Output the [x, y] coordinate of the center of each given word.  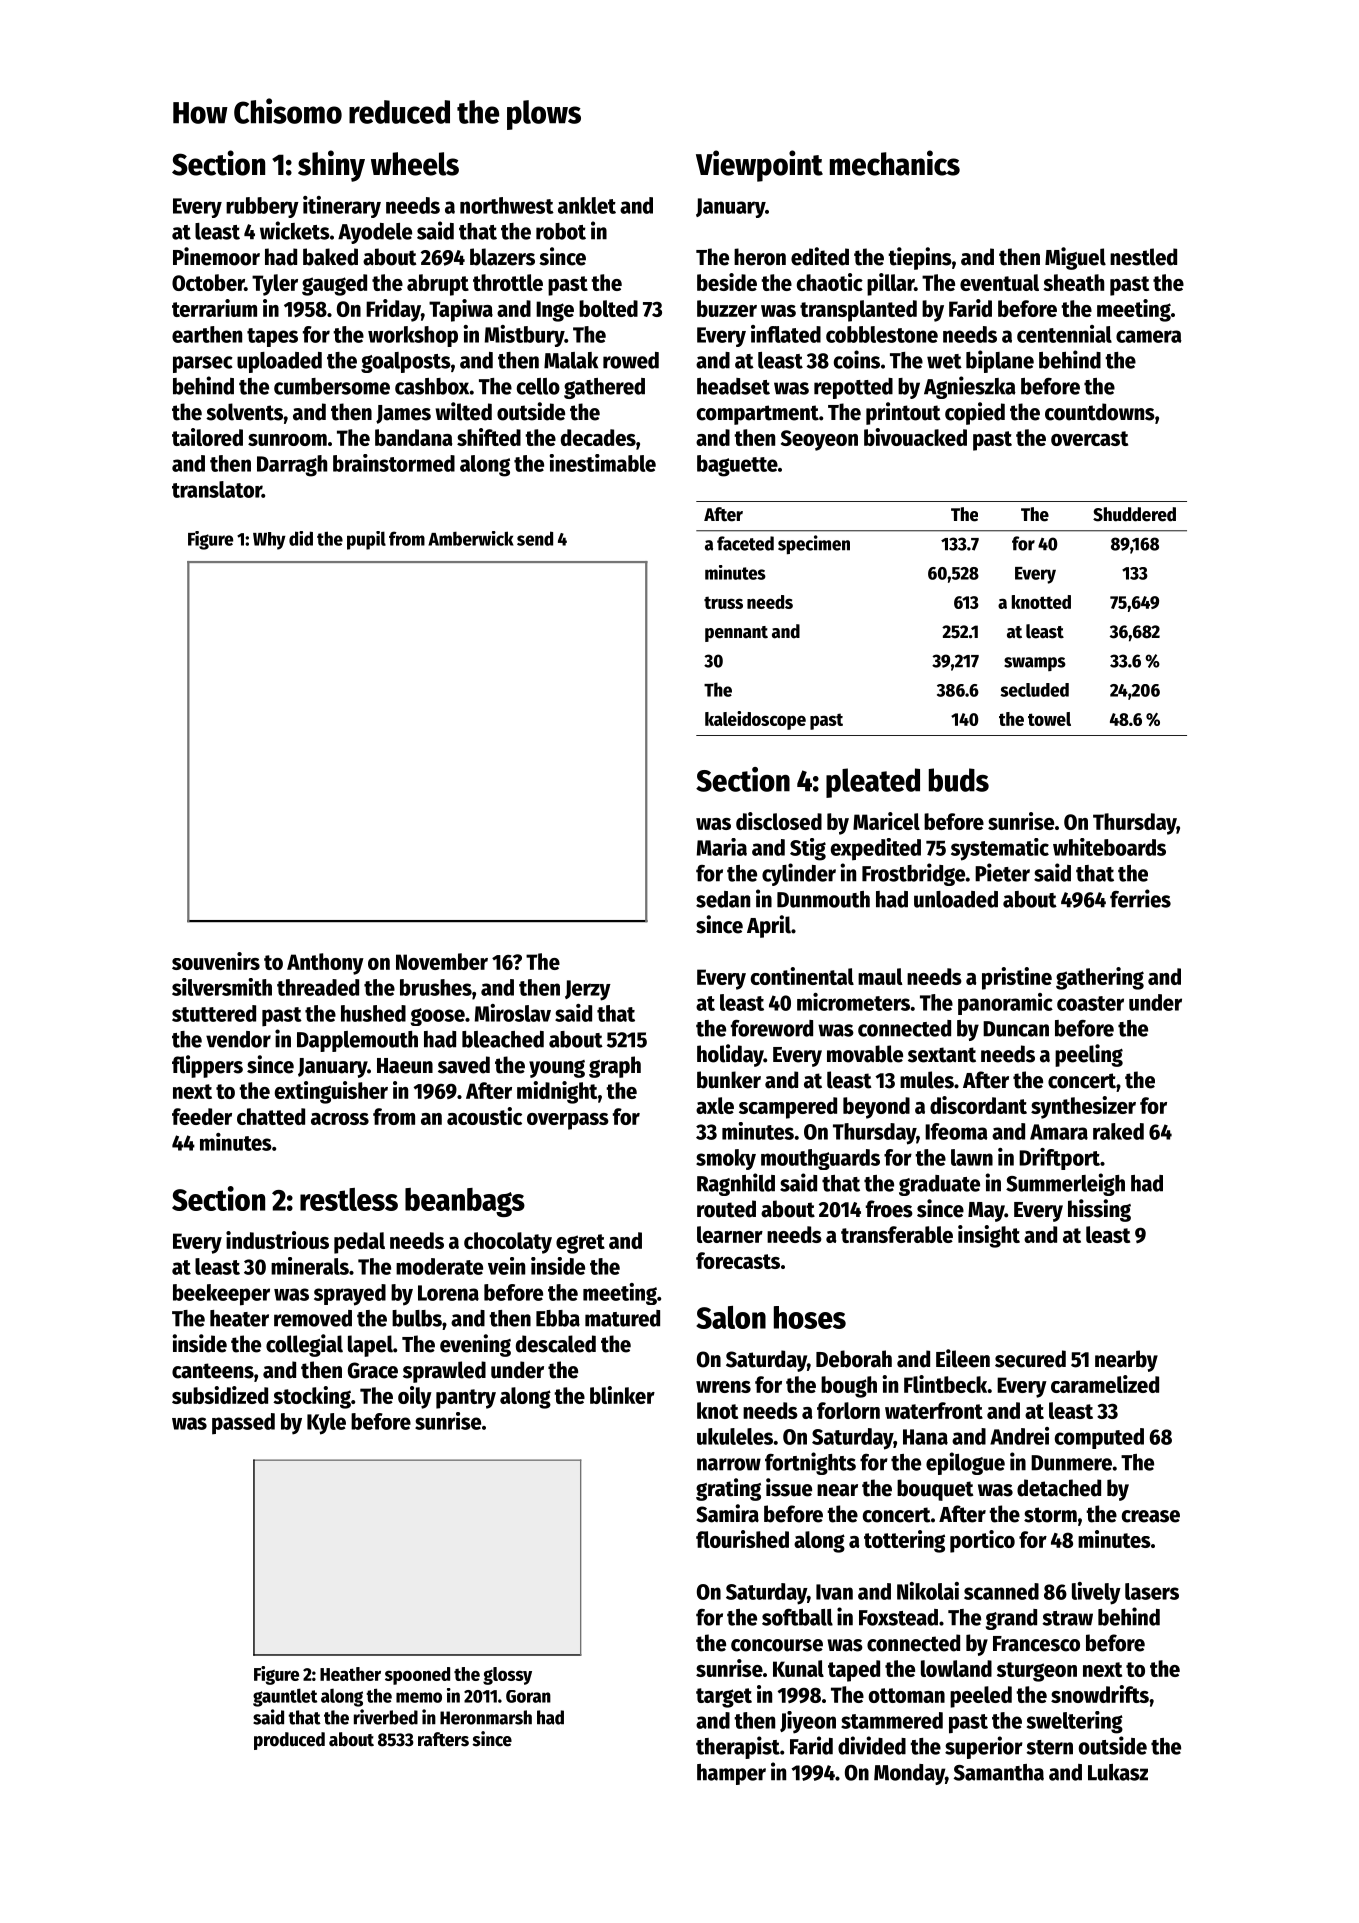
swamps [1035, 664]
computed [1099, 1438]
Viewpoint [759, 166]
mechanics [895, 163]
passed [243, 1424]
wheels [415, 164]
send [535, 538]
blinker [622, 1395]
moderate [439, 1266]
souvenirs [216, 961]
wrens [723, 1387]
